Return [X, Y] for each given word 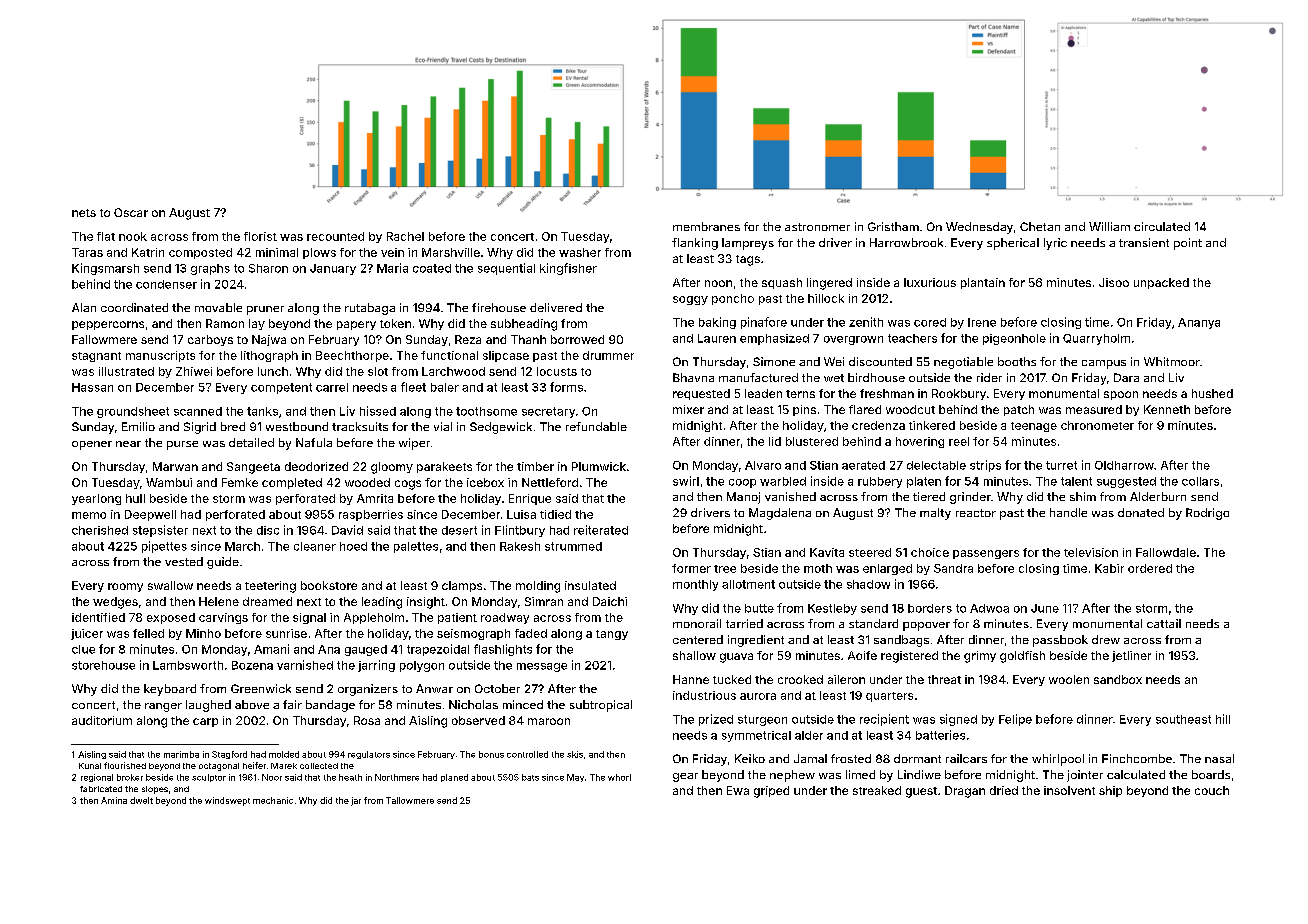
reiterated [601, 530]
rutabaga [370, 309]
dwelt [141, 800]
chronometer [1097, 425]
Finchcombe [1137, 758]
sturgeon [762, 720]
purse [182, 445]
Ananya [1199, 323]
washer [580, 252]
